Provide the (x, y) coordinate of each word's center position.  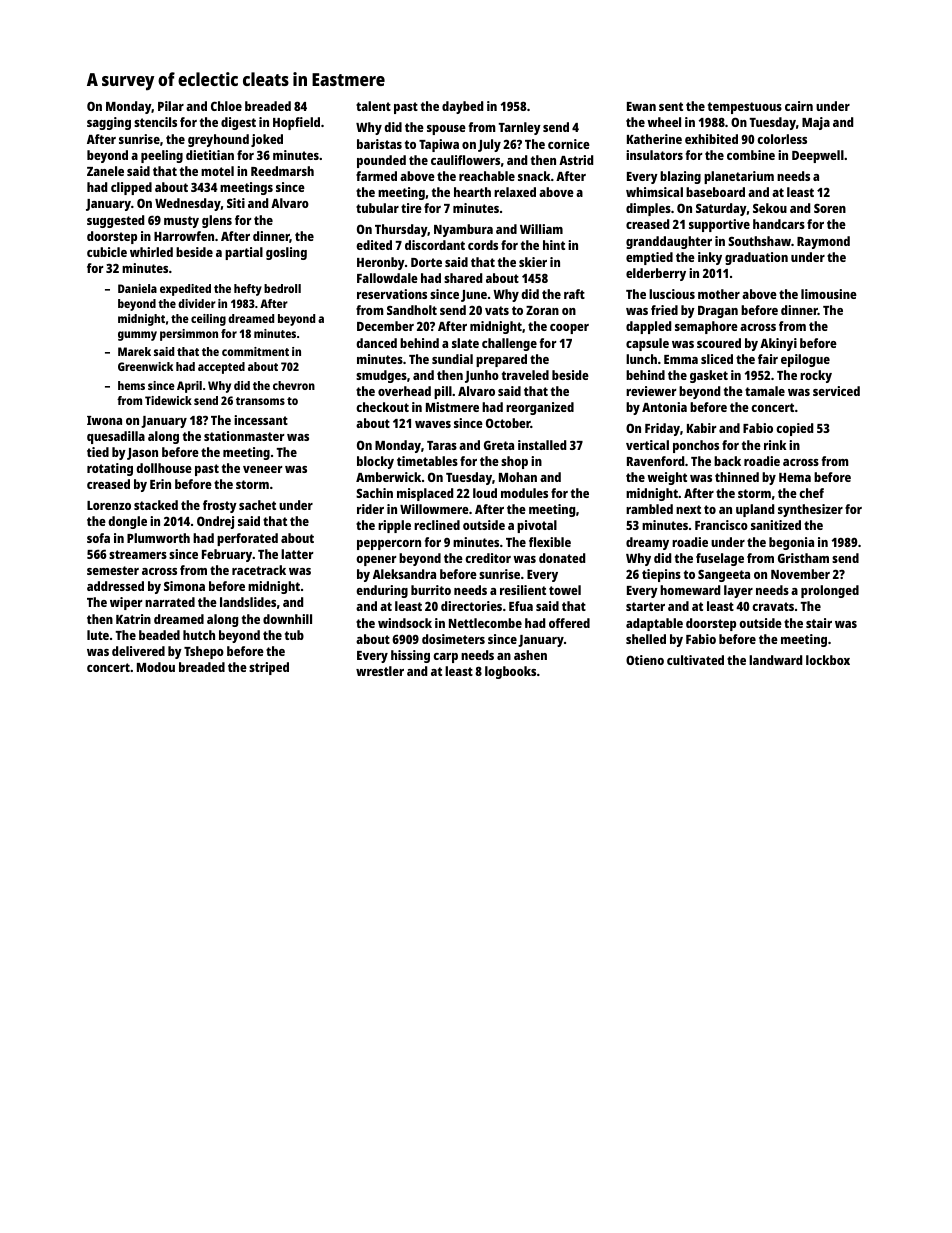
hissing (410, 656)
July (489, 145)
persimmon (189, 335)
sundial (452, 359)
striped (269, 668)
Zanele (105, 171)
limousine (829, 294)
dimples (648, 209)
